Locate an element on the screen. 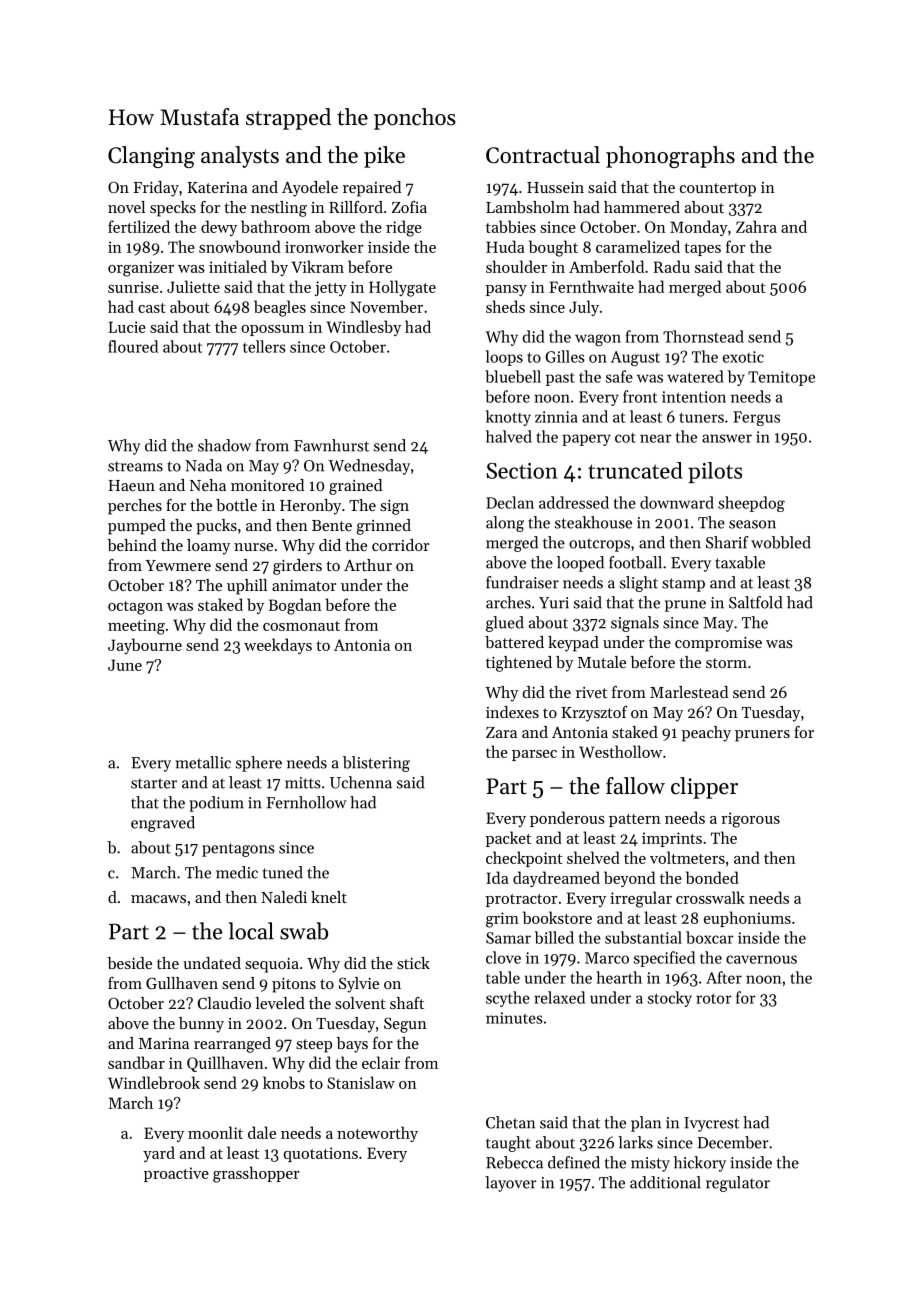 The image size is (924, 1311). peachy is located at coordinates (706, 734).
